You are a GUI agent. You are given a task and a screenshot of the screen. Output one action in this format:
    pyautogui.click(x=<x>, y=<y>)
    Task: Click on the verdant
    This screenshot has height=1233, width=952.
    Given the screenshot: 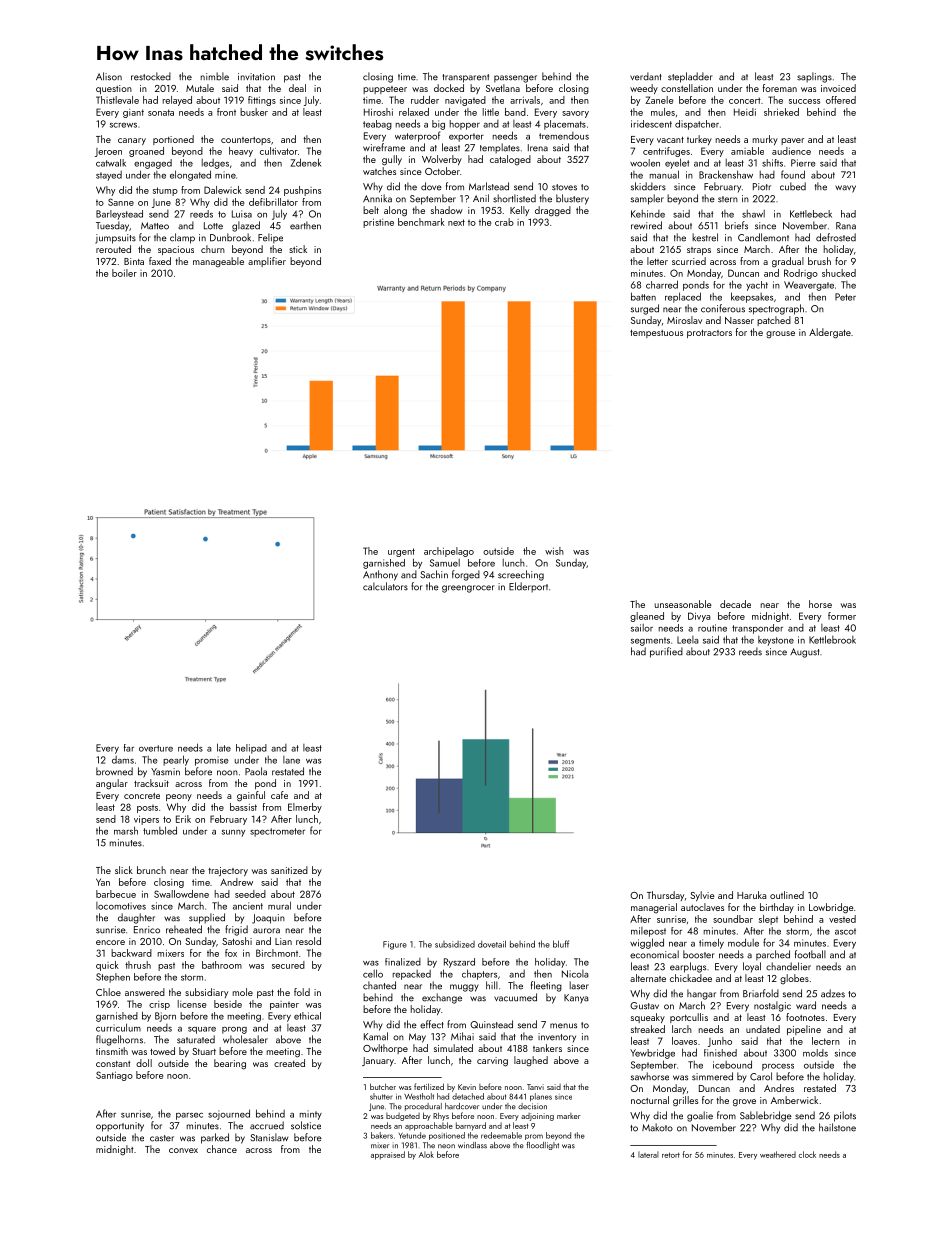 What is the action you would take?
    pyautogui.click(x=646, y=76)
